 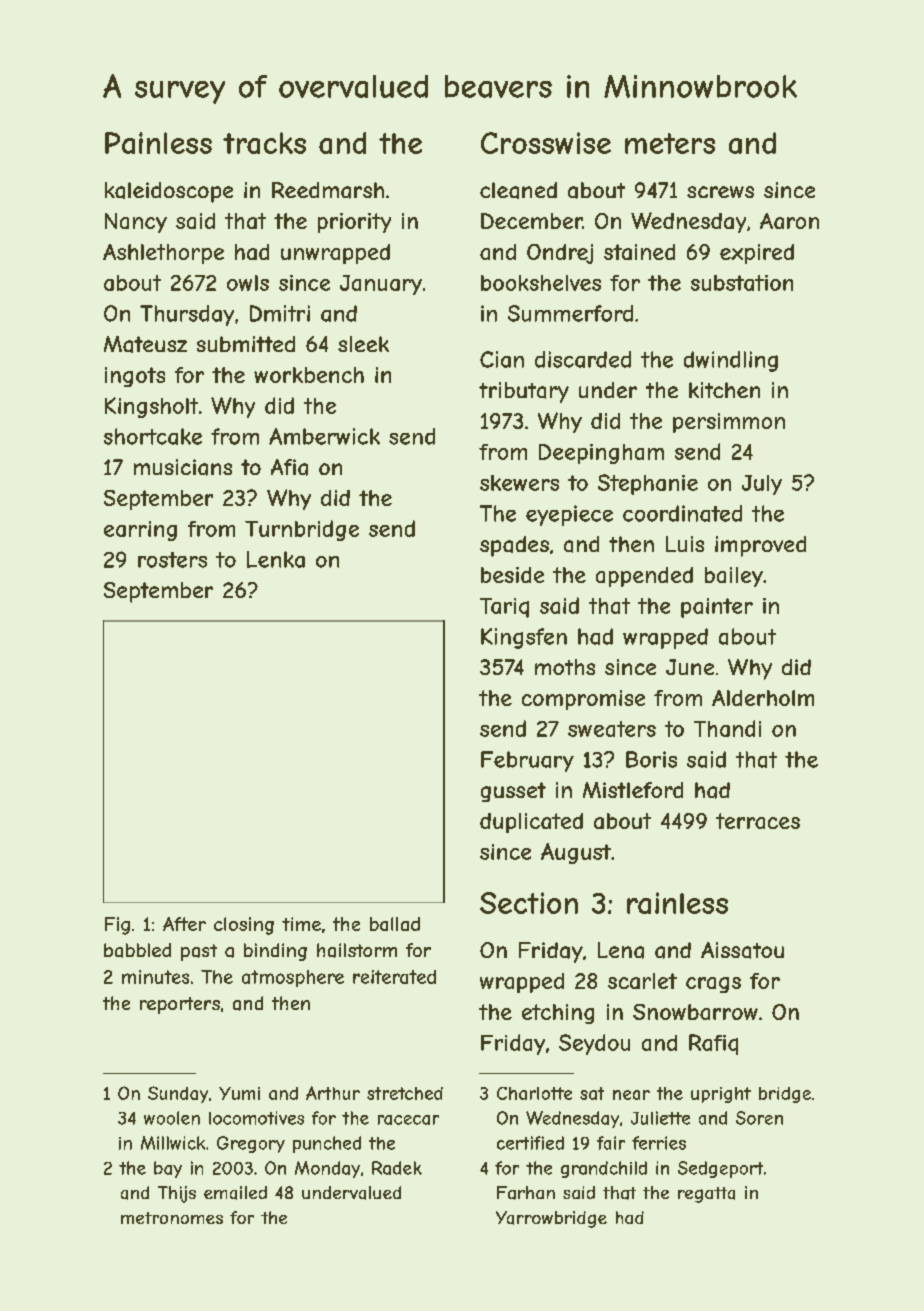 I want to click on Lenka, so click(x=276, y=559).
